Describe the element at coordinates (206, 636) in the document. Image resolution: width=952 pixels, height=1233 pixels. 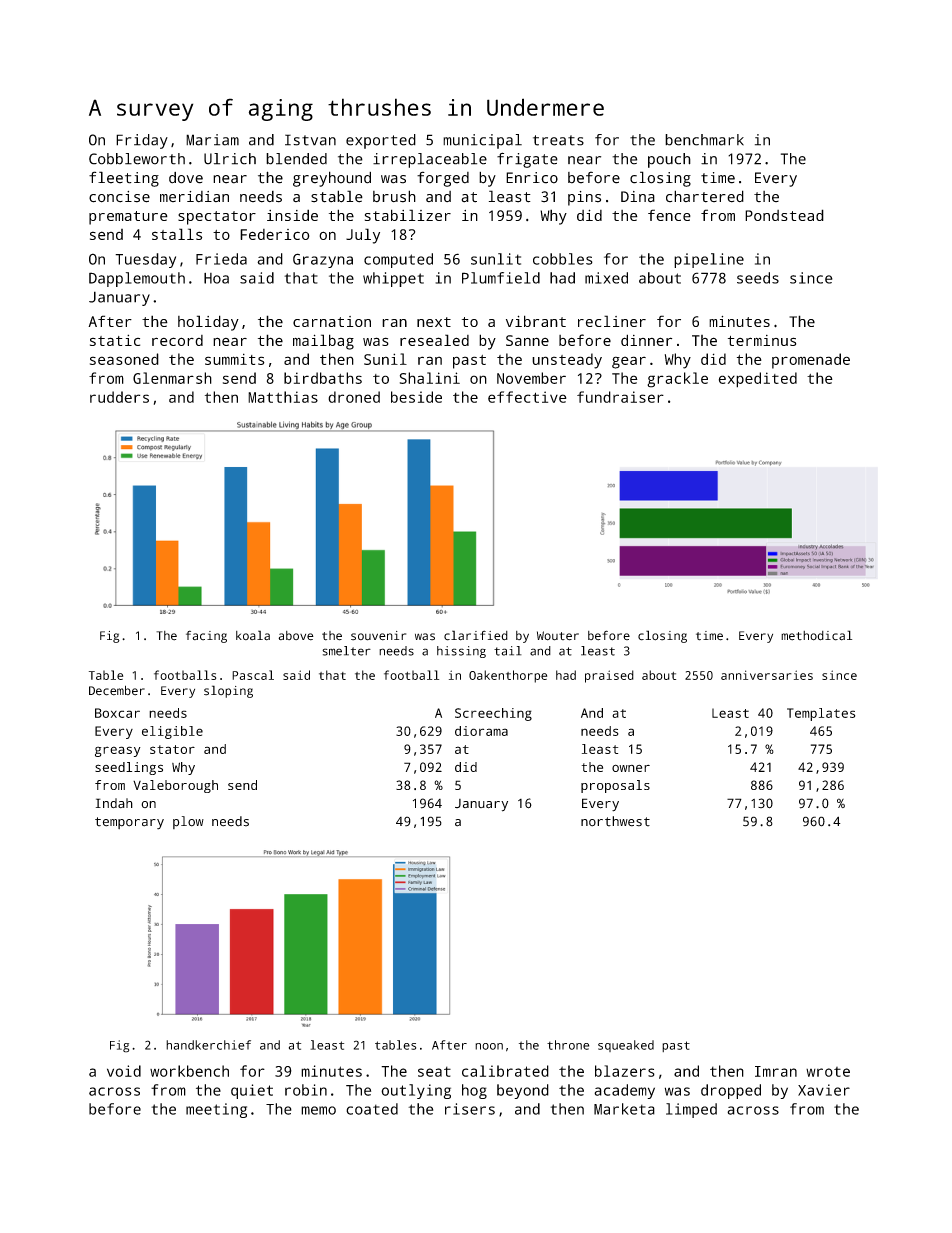
I see `facing` at that location.
